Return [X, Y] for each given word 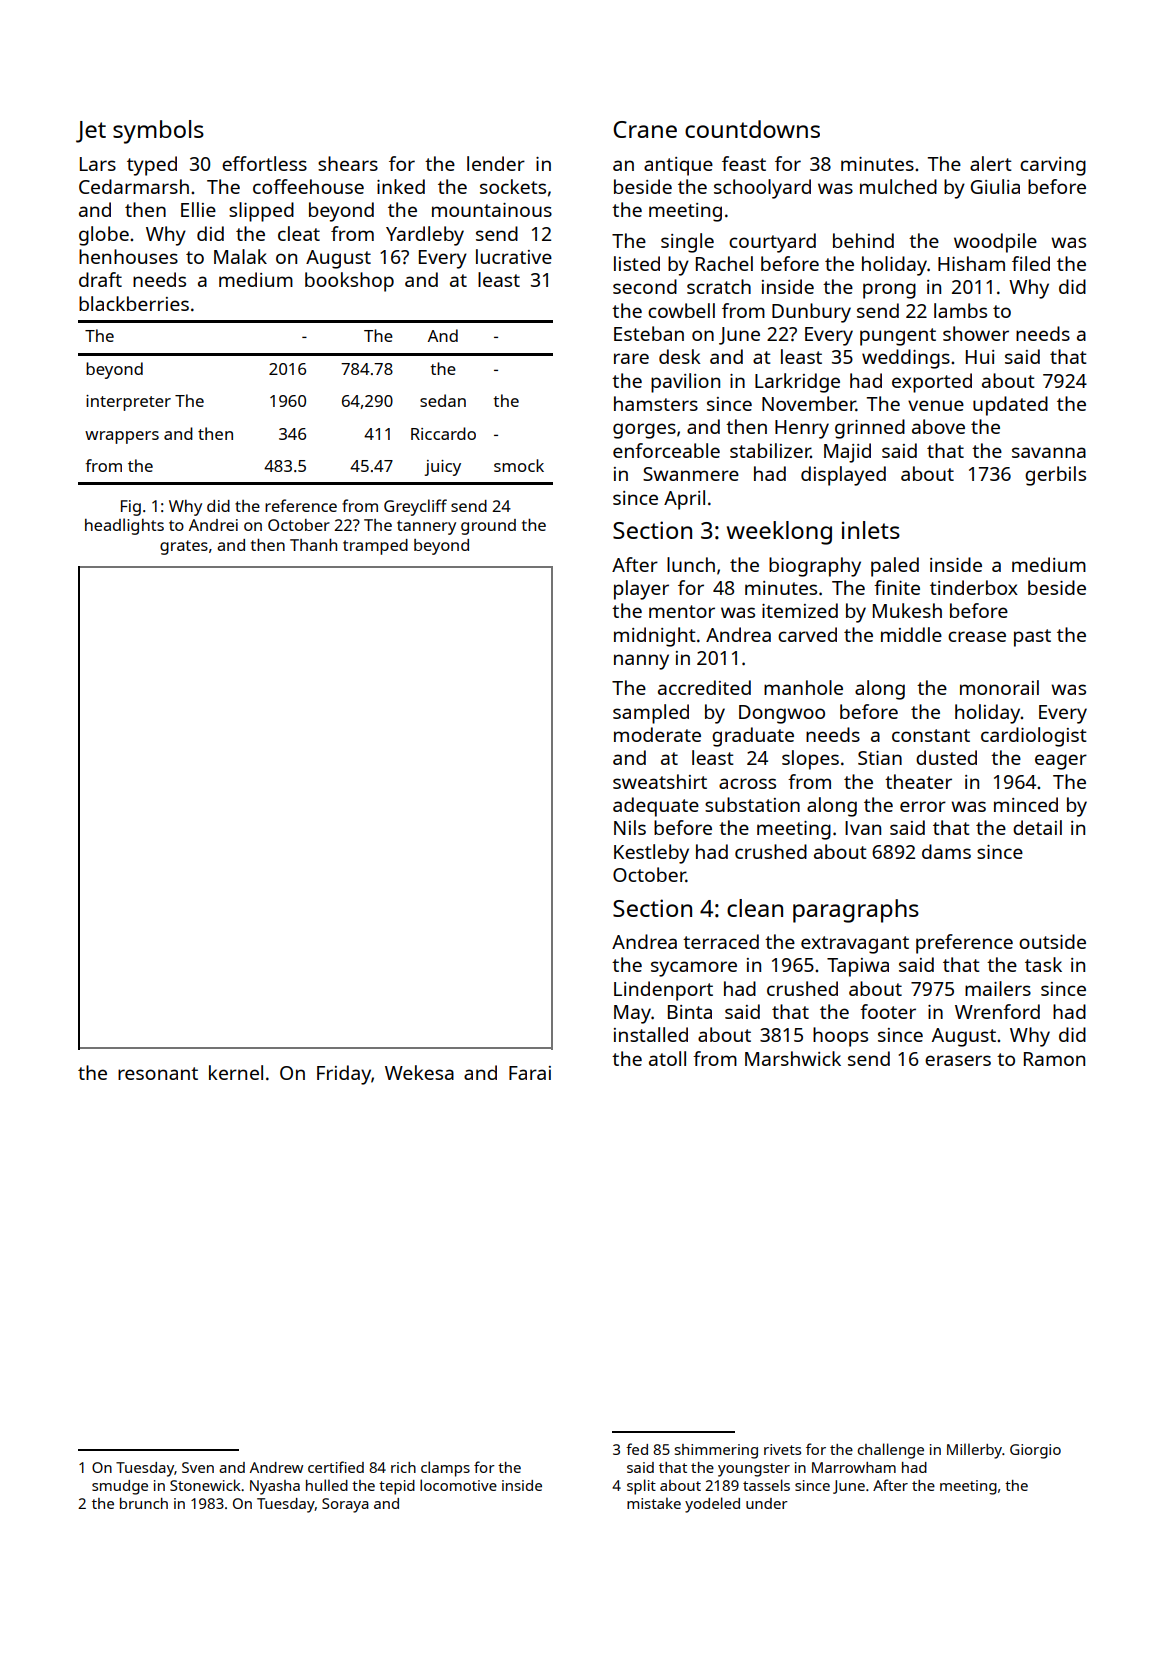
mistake [654, 1503]
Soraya [345, 1505]
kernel [236, 1072]
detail [1037, 827]
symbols [158, 132]
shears [348, 163]
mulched [898, 186]
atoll [667, 1058]
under [767, 1503]
